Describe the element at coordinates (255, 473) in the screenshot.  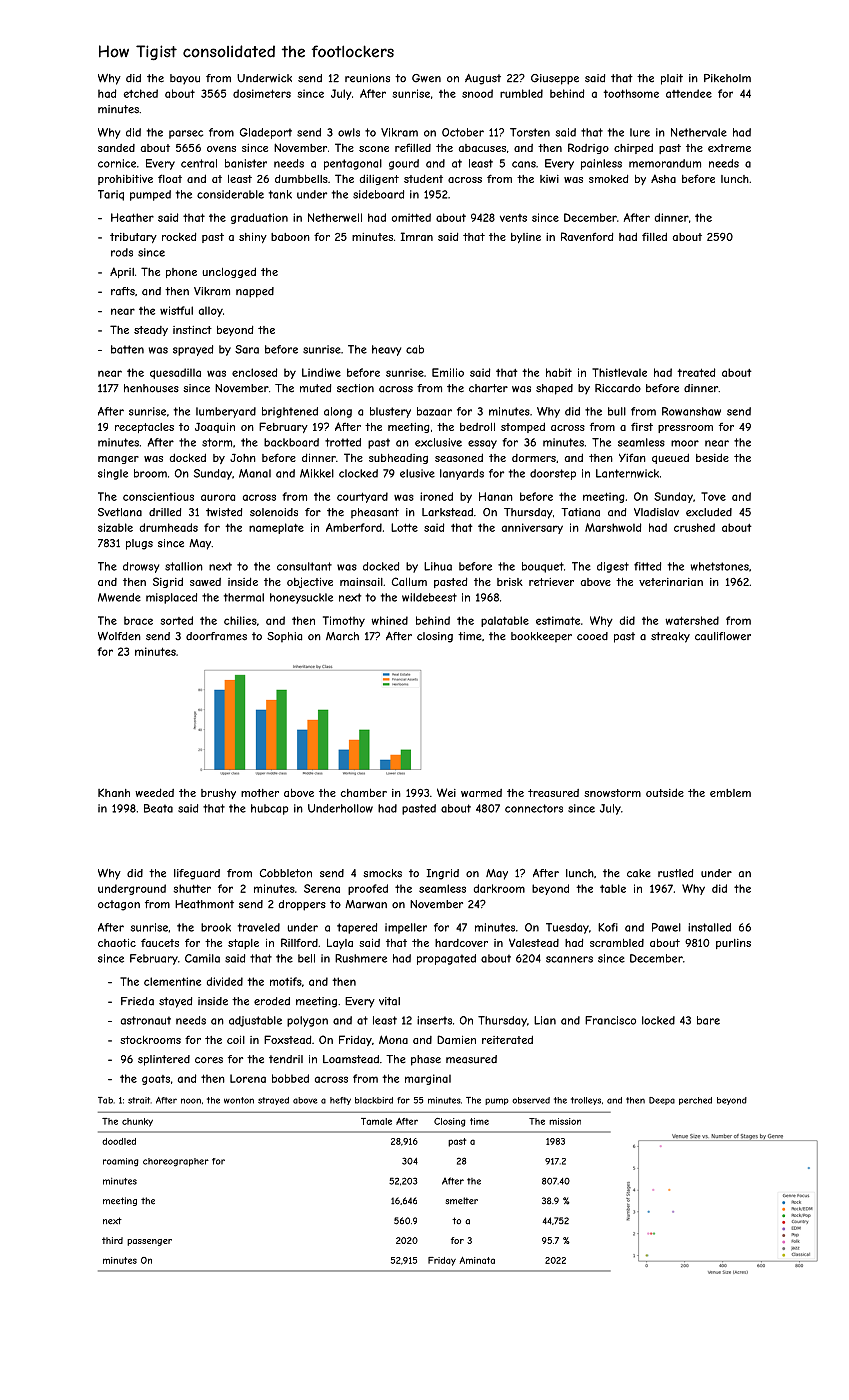
I see `Manal` at that location.
